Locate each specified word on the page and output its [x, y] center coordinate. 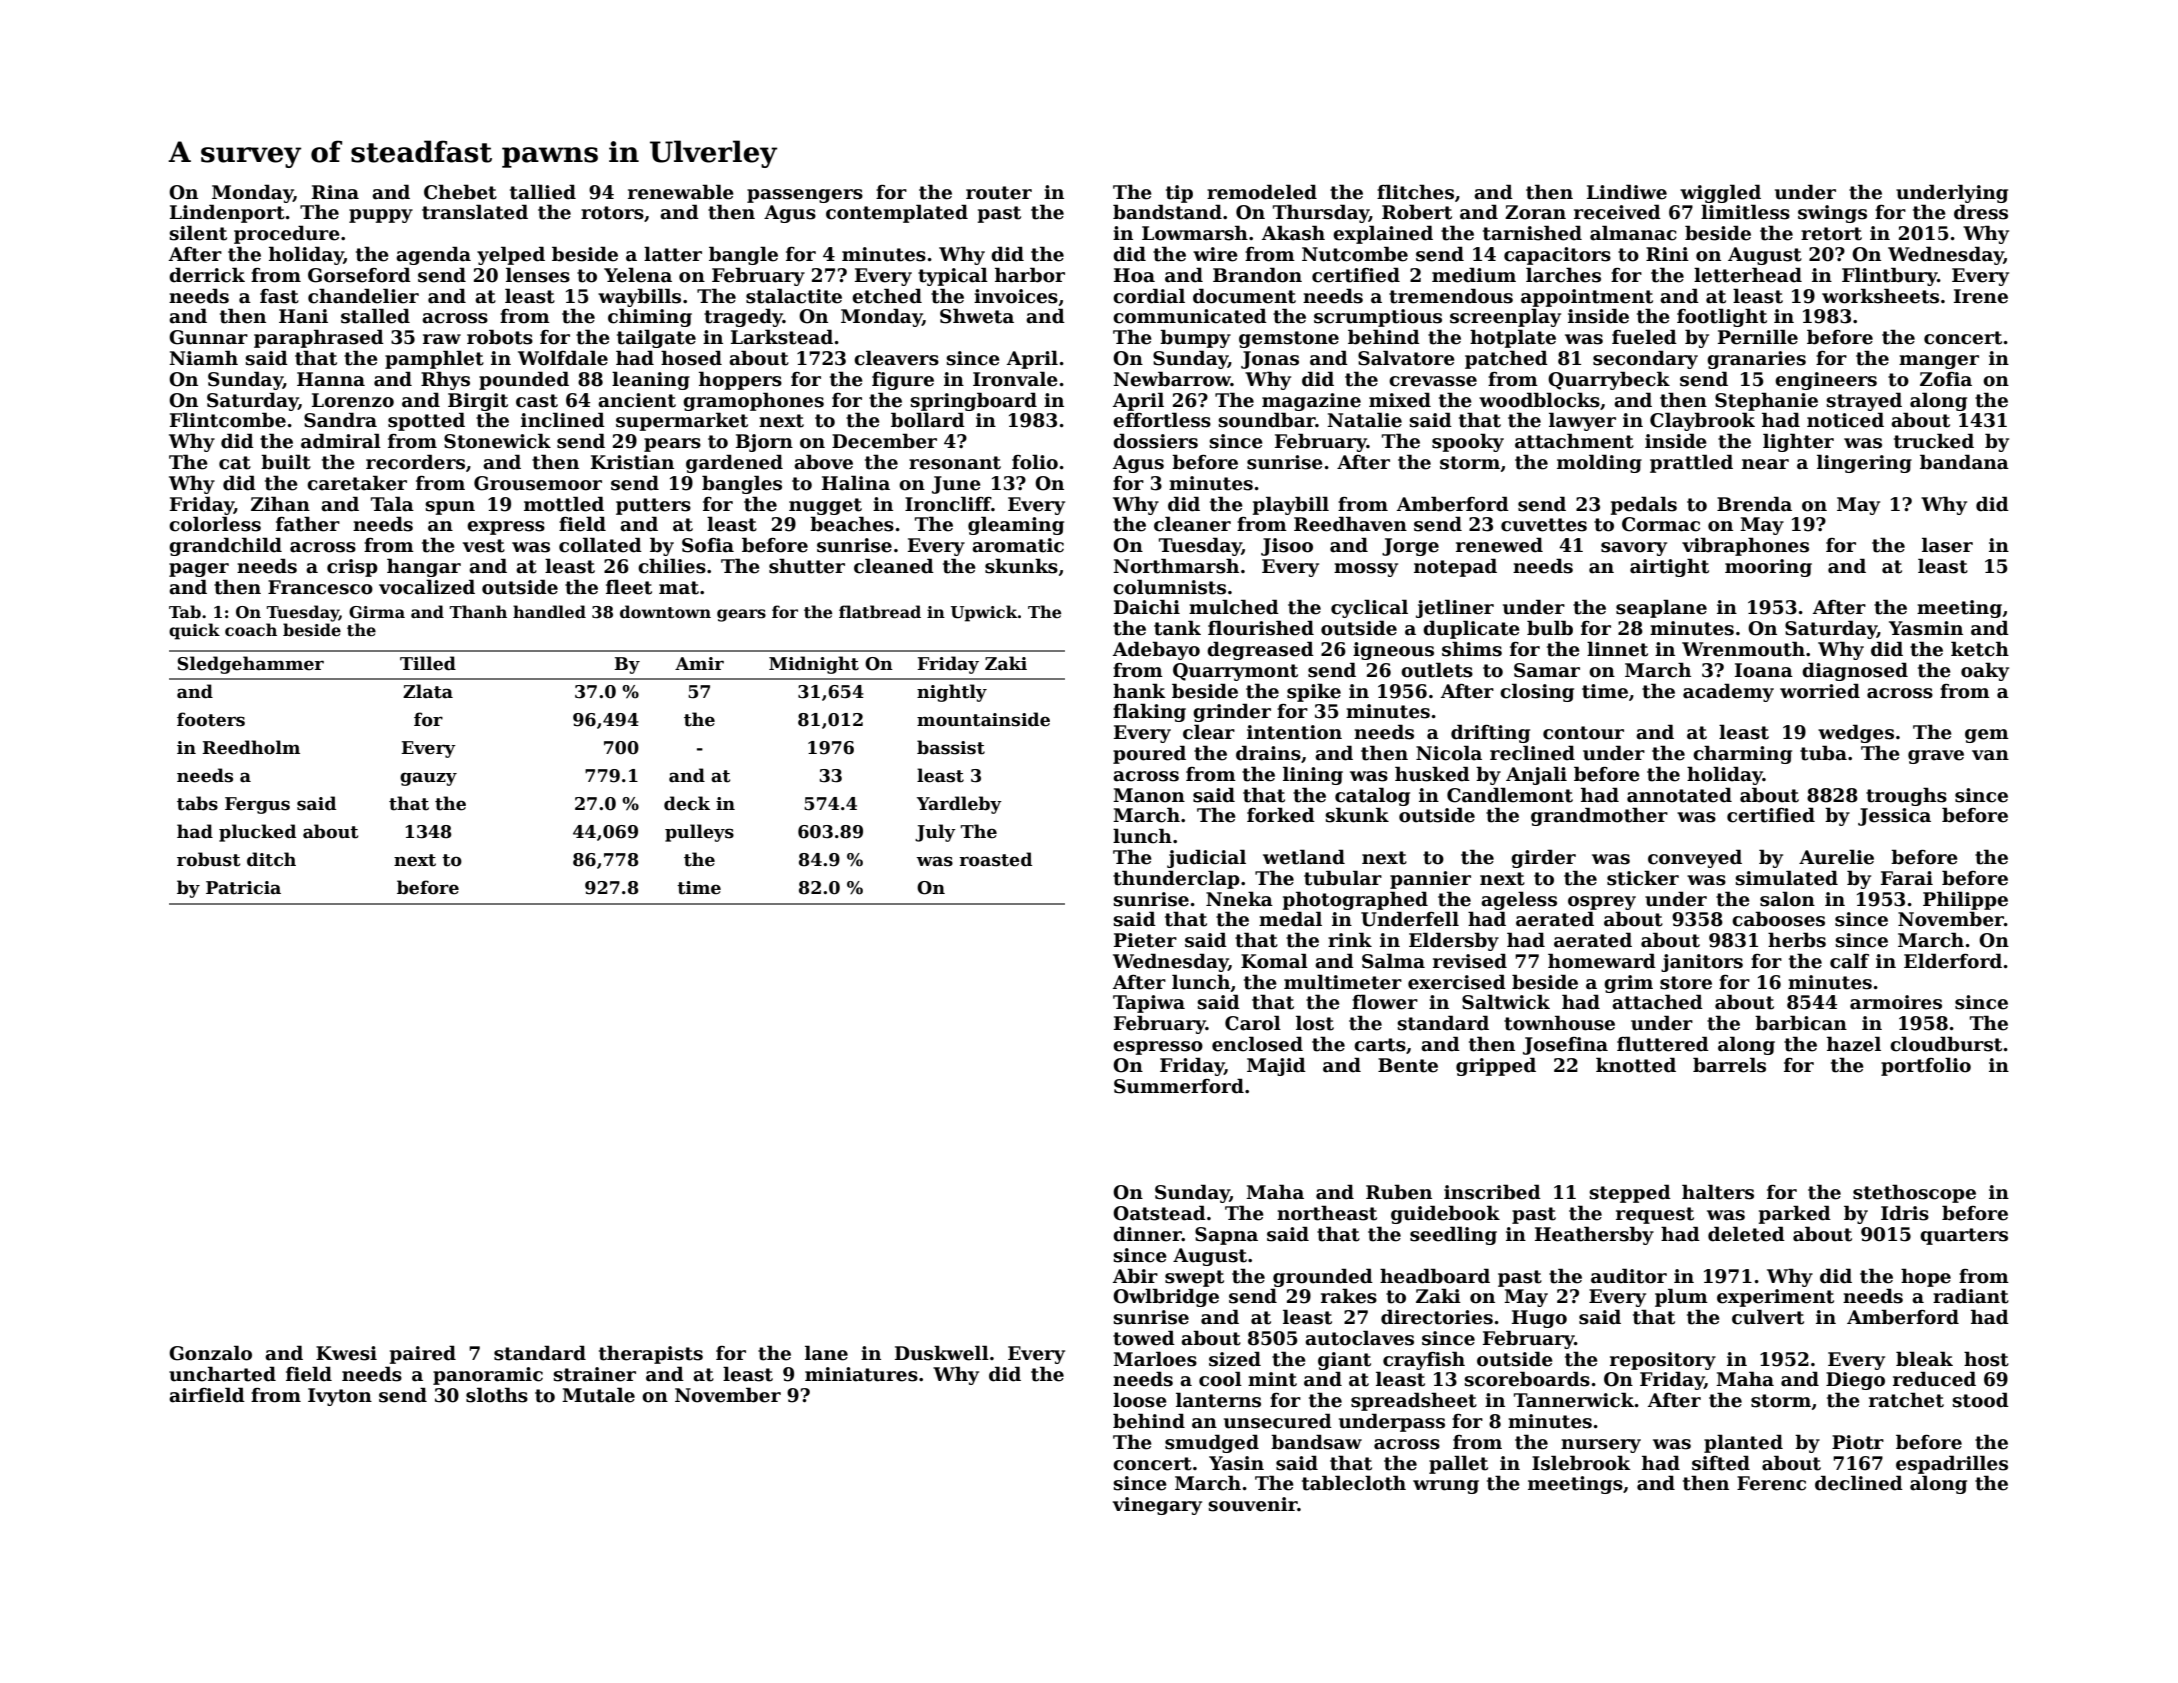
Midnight [814, 665]
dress [1981, 212]
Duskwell [942, 1353]
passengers [805, 196]
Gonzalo [210, 1353]
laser [1947, 545]
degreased [1260, 650]
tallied [543, 192]
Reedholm [251, 747]
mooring [1768, 568]
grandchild [225, 546]
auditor [1629, 1276]
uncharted [222, 1374]
